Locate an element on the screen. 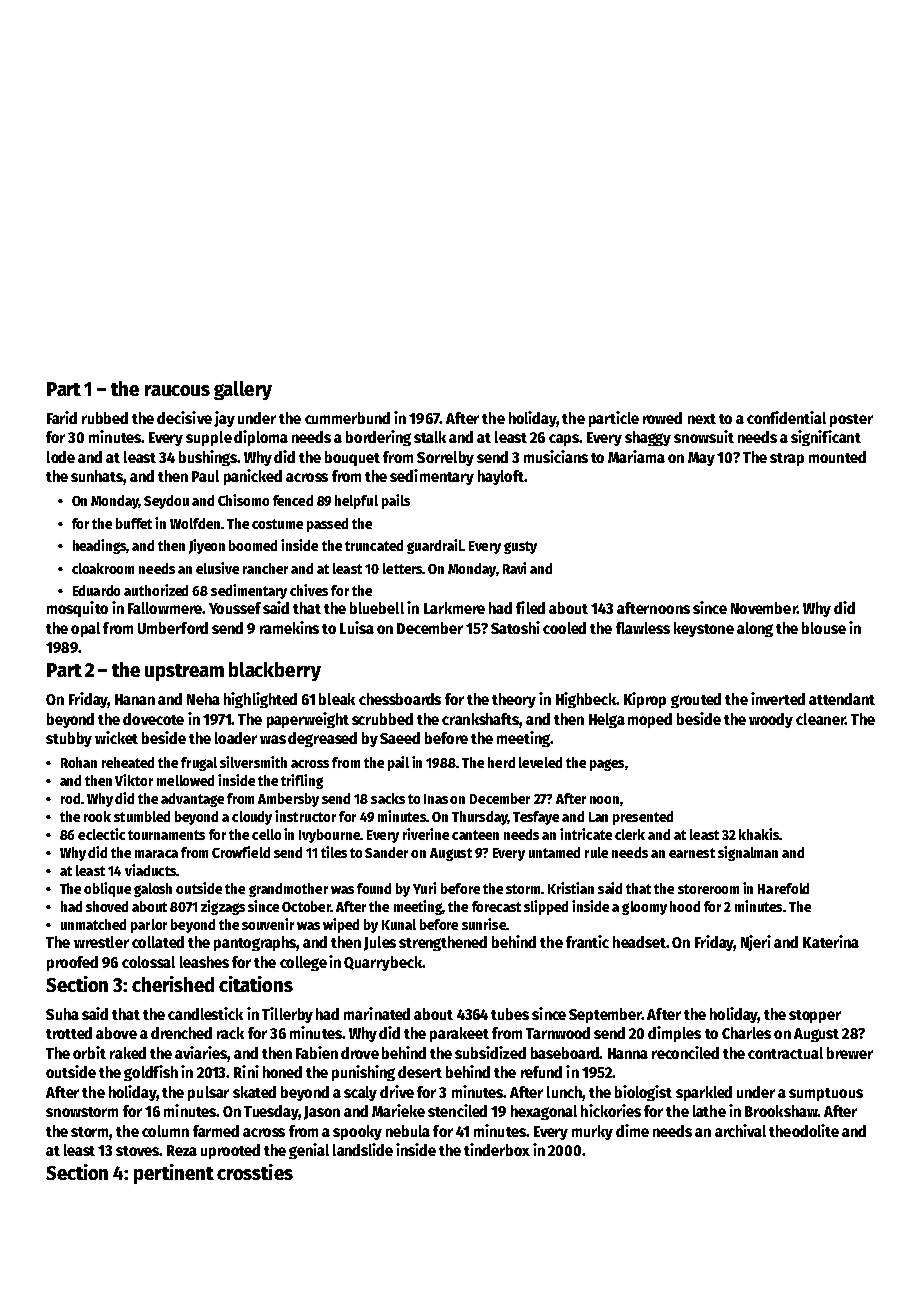  Sander is located at coordinates (386, 852).
